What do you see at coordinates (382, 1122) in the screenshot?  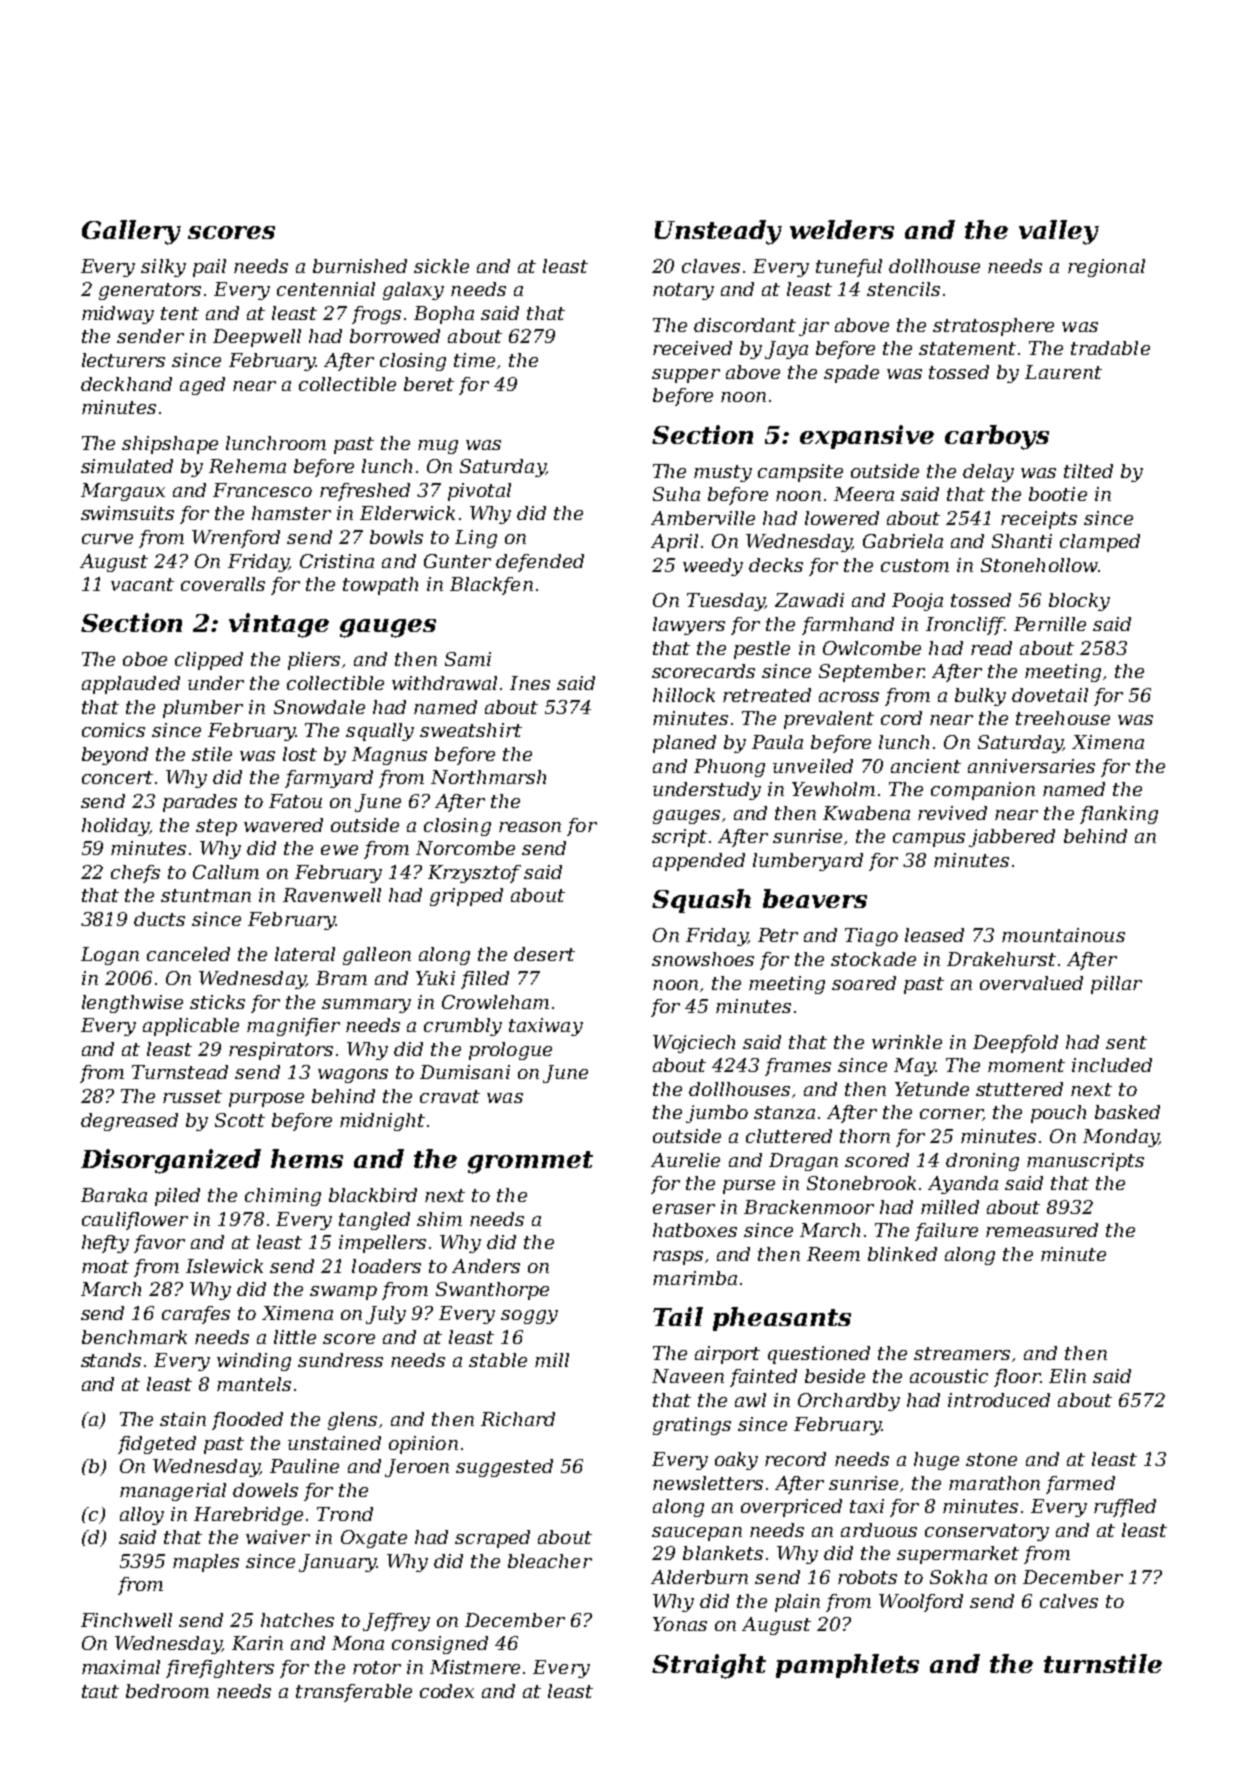 I see `midnight` at bounding box center [382, 1122].
